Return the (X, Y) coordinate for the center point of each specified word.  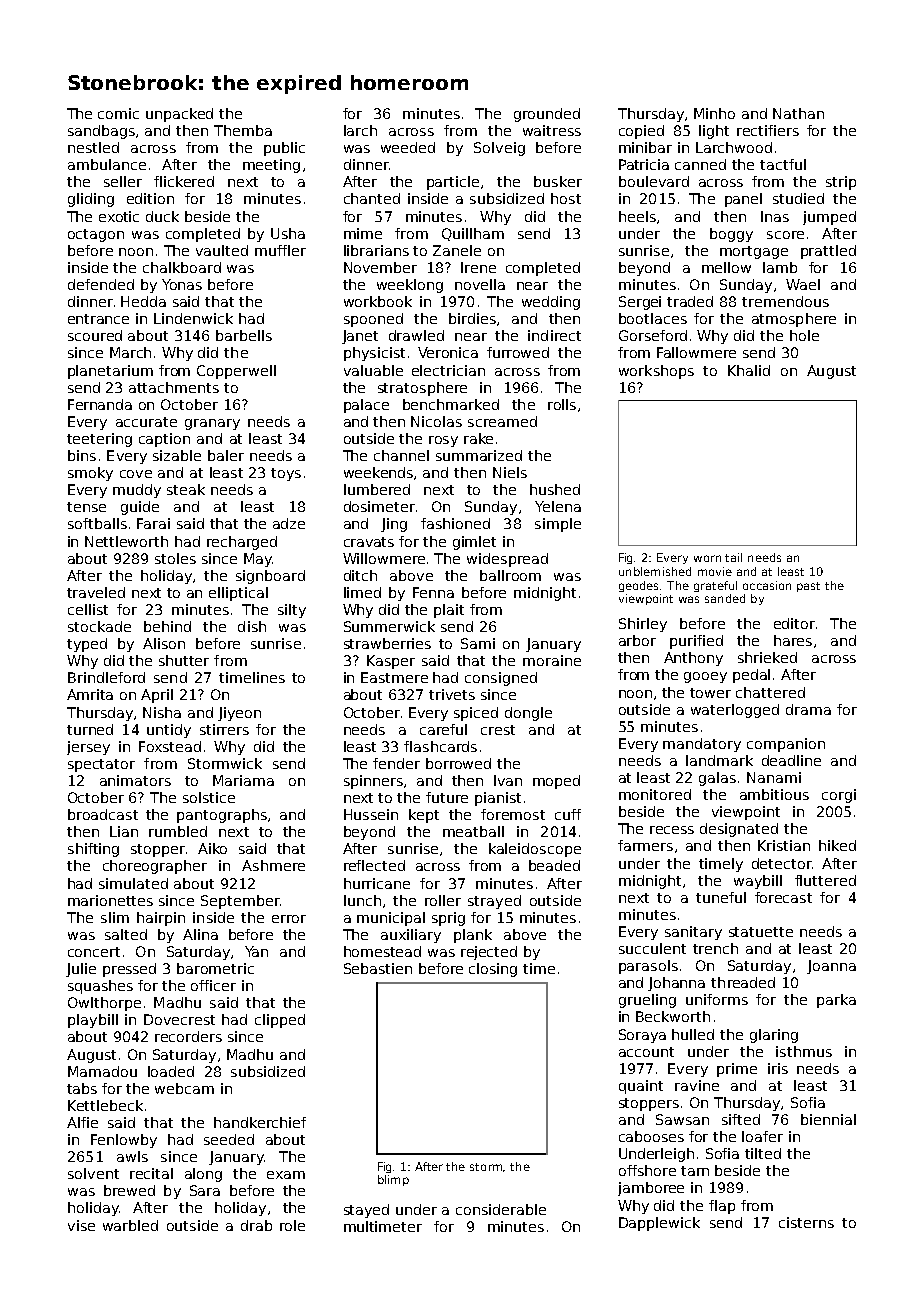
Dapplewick (659, 1224)
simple (558, 525)
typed (87, 645)
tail (733, 557)
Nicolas (436, 421)
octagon (96, 235)
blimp (393, 1180)
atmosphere (794, 320)
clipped (280, 1021)
